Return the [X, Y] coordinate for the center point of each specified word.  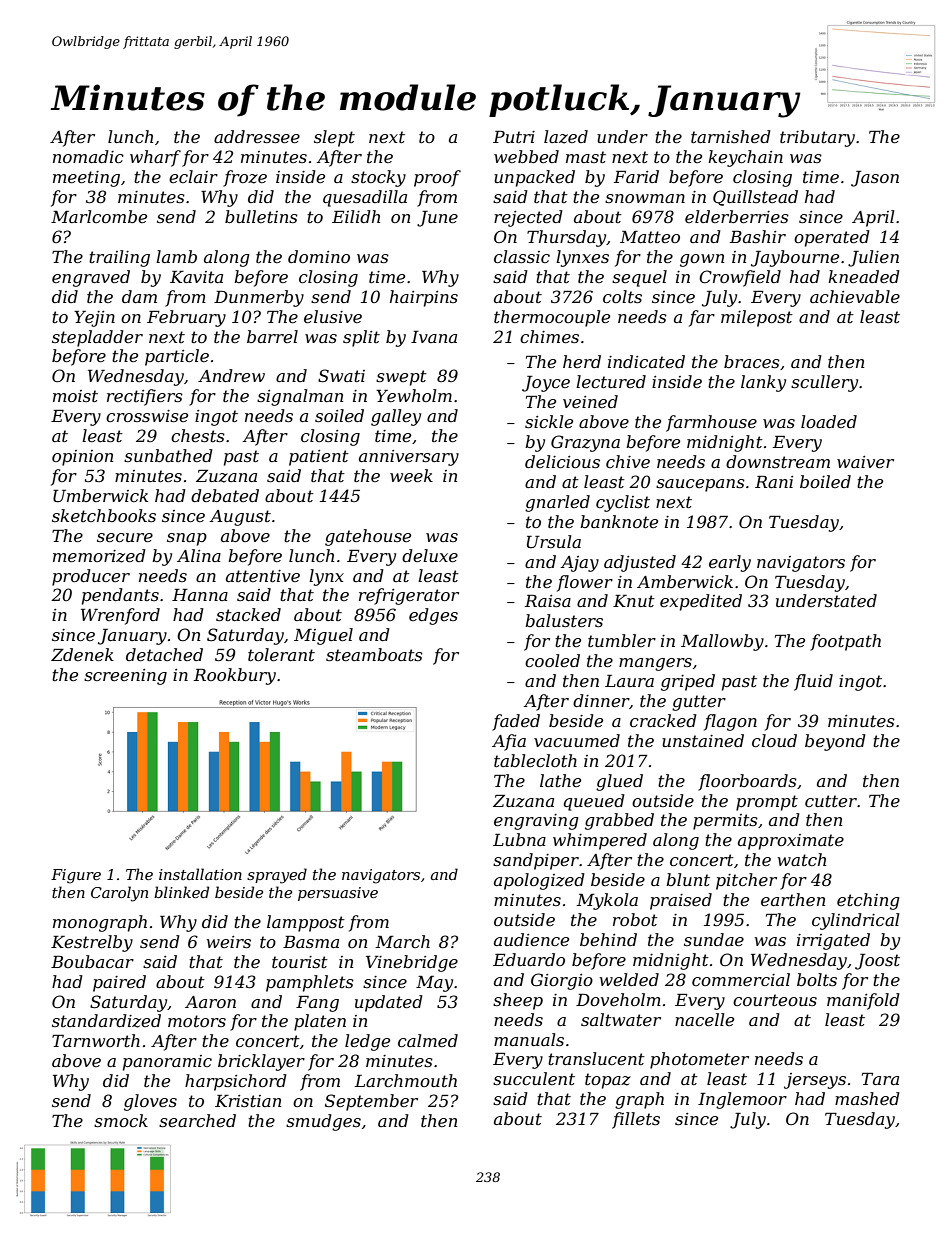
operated [832, 238]
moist [75, 396]
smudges [323, 1122]
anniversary [409, 458]
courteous [775, 1000]
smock [121, 1120]
